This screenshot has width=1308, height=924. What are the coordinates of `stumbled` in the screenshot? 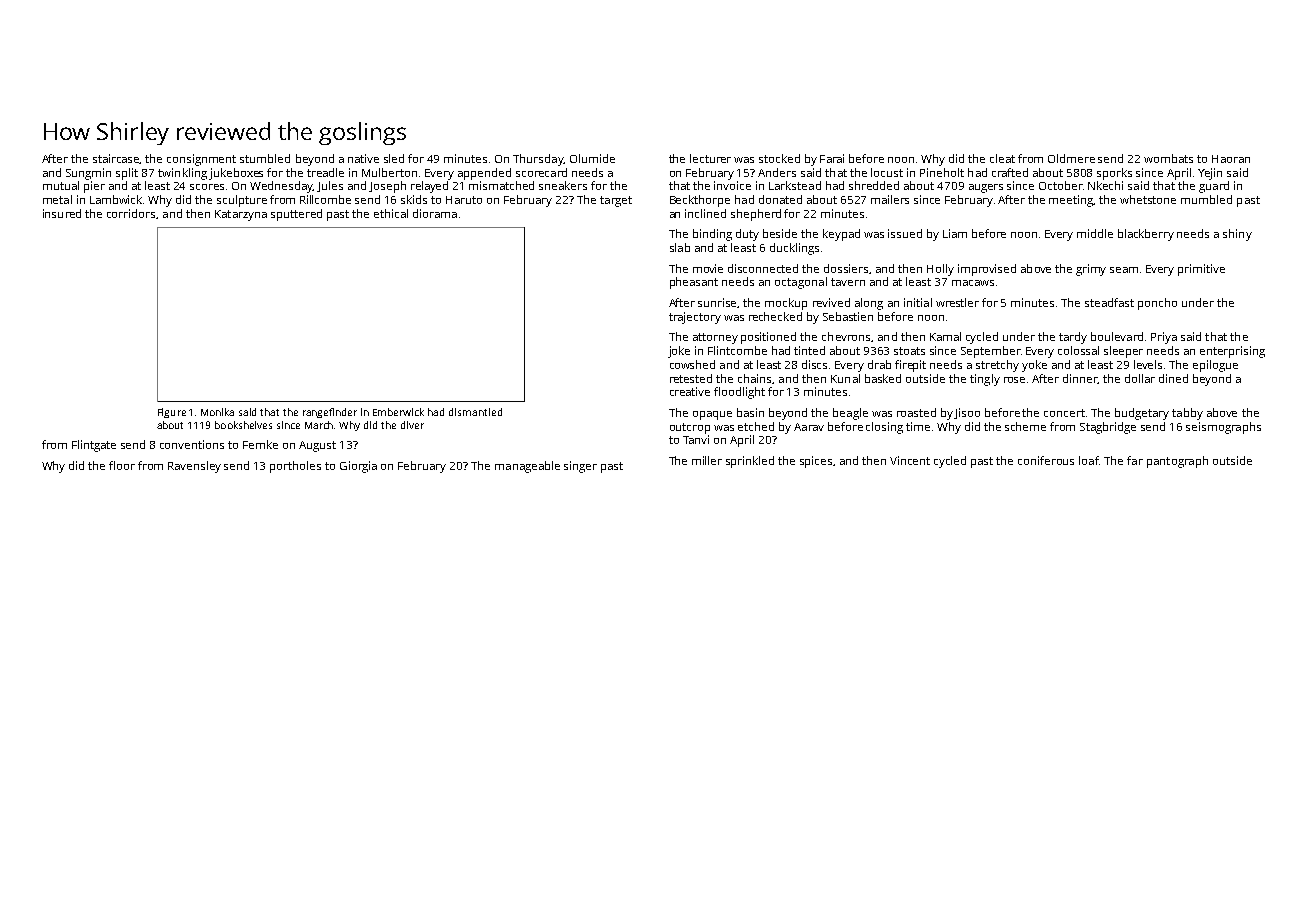 It's located at (265, 158).
